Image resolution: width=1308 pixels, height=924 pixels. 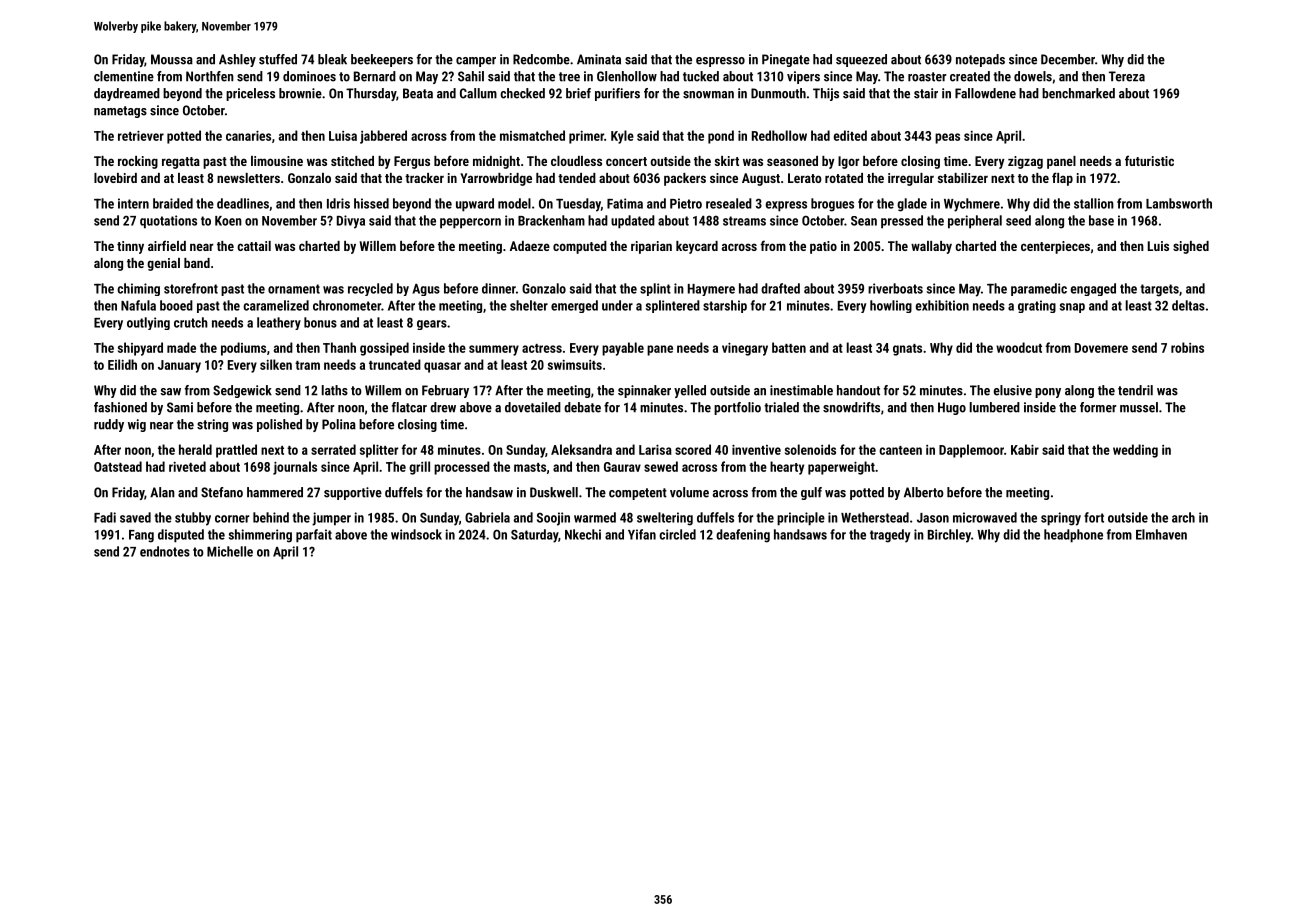 What do you see at coordinates (130, 247) in the screenshot?
I see `tinny` at bounding box center [130, 247].
